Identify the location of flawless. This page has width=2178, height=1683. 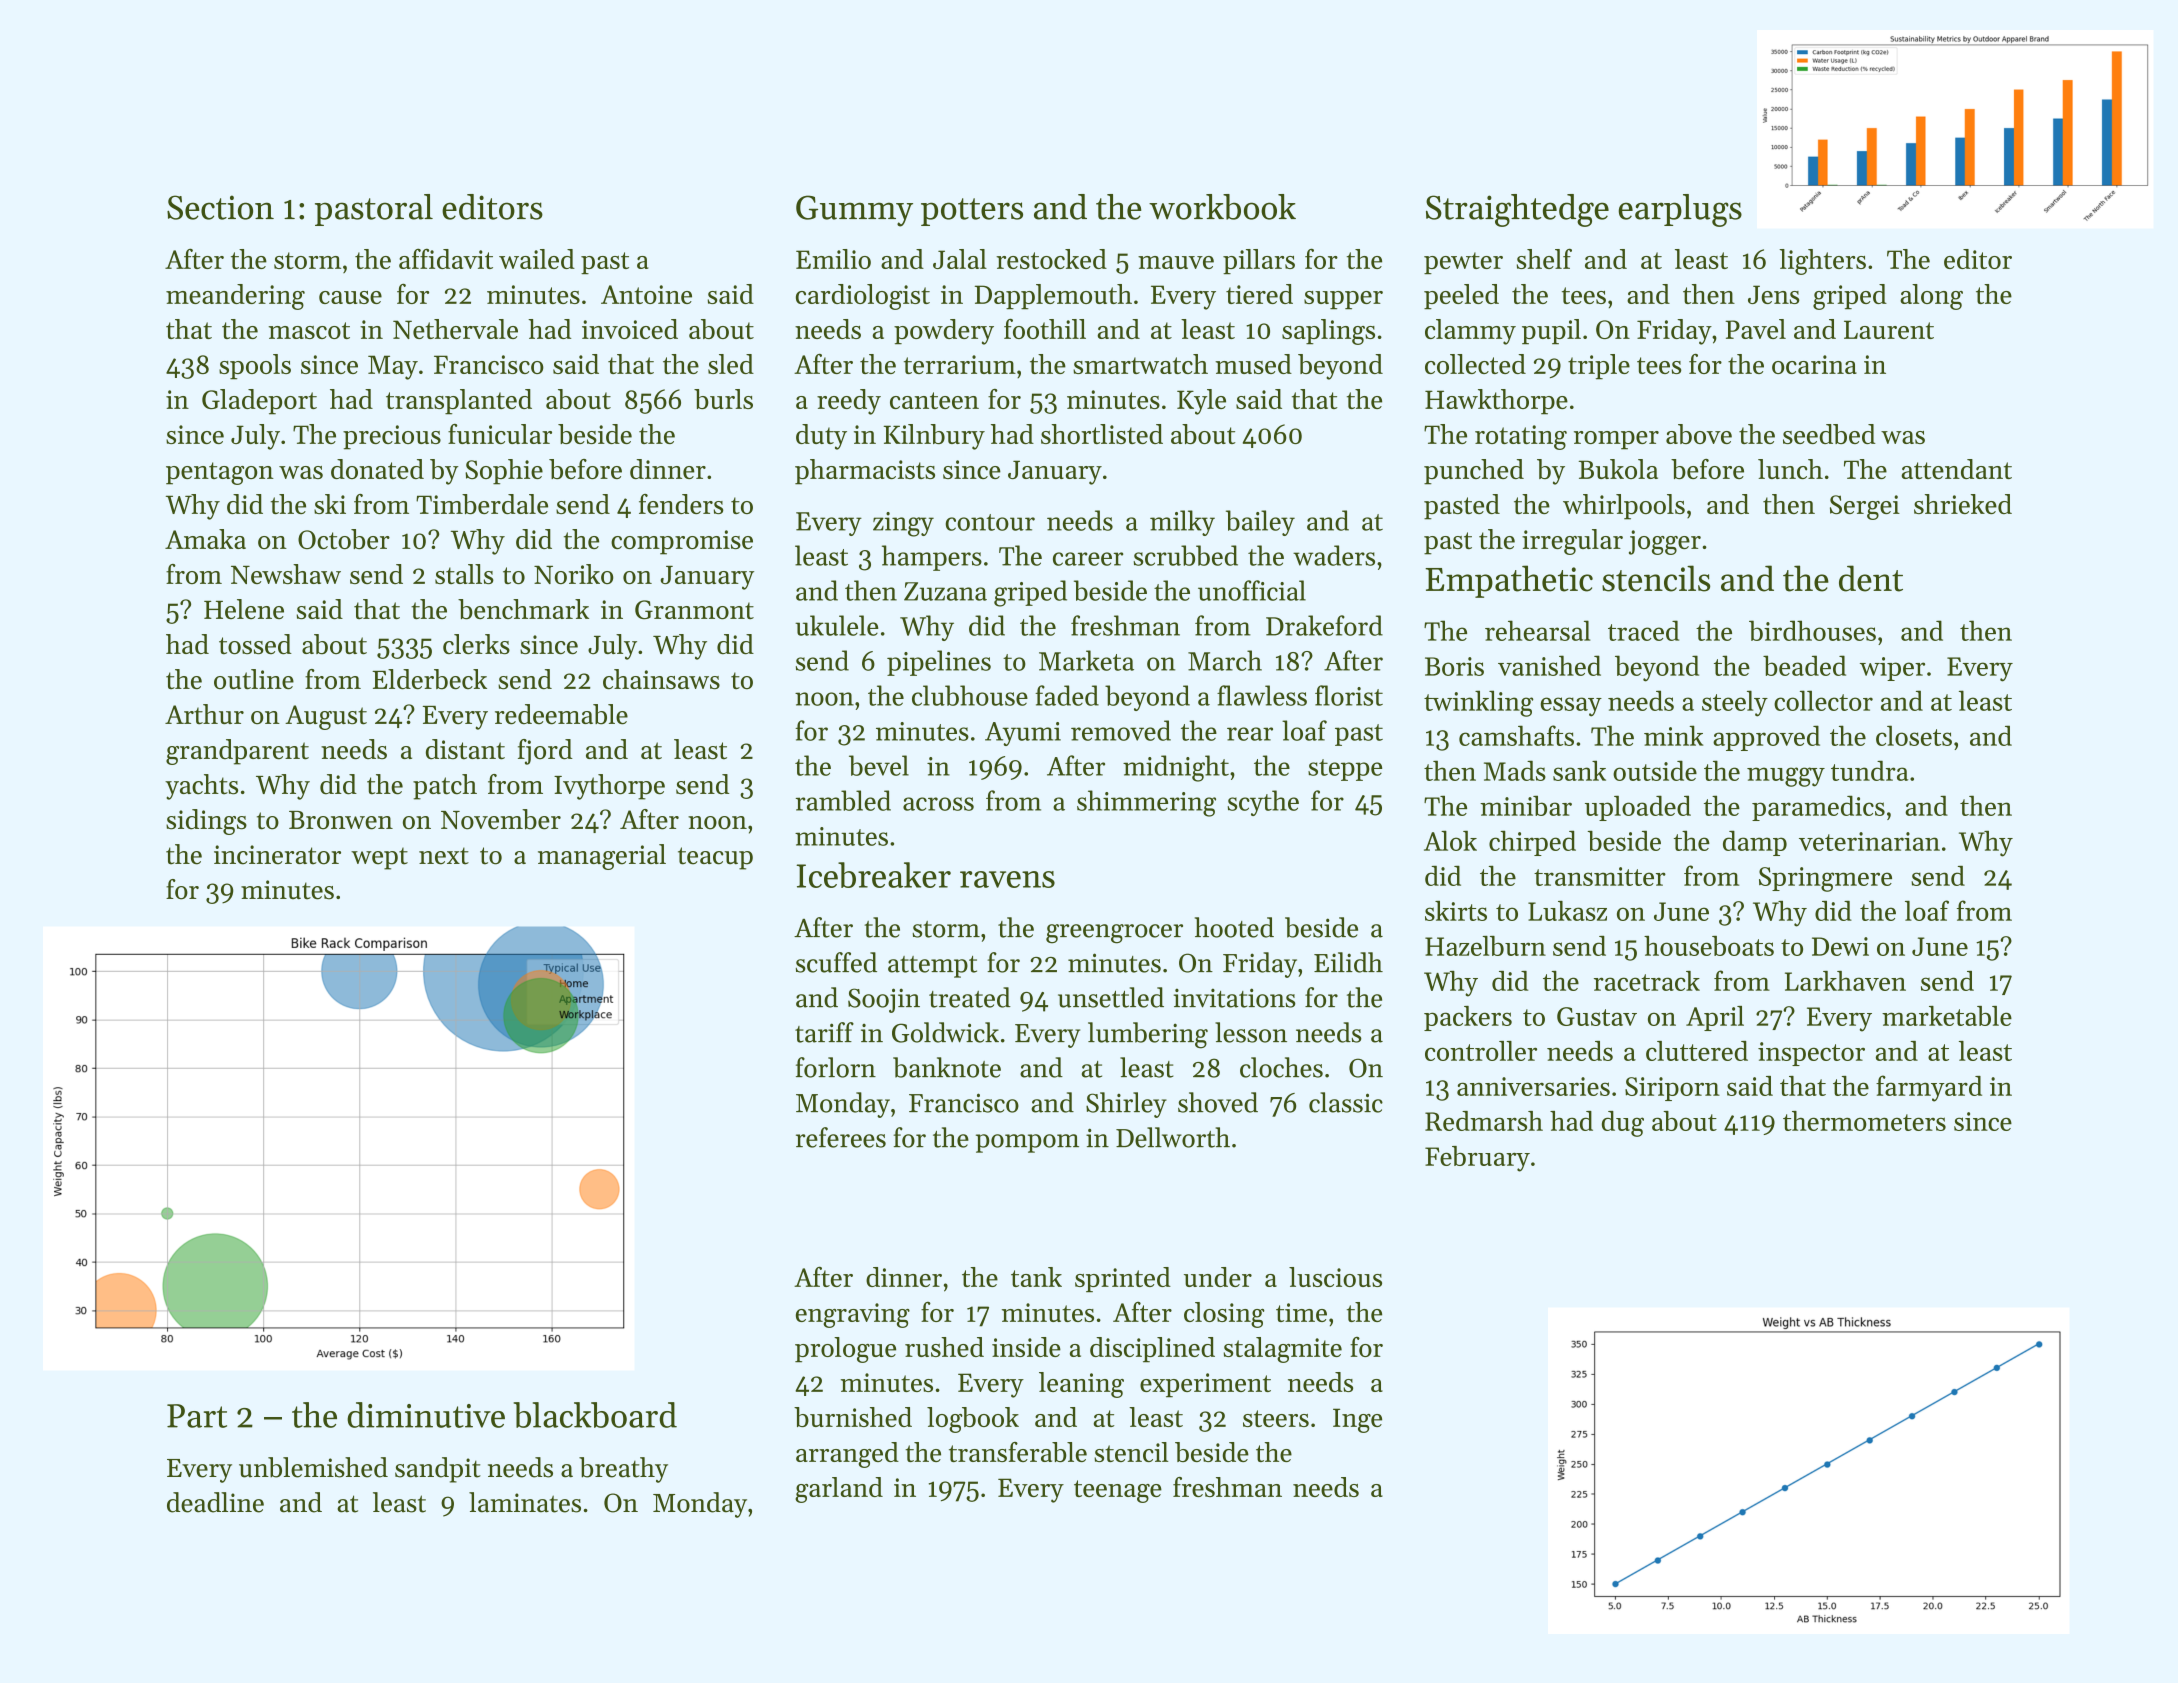
(1262, 695).
